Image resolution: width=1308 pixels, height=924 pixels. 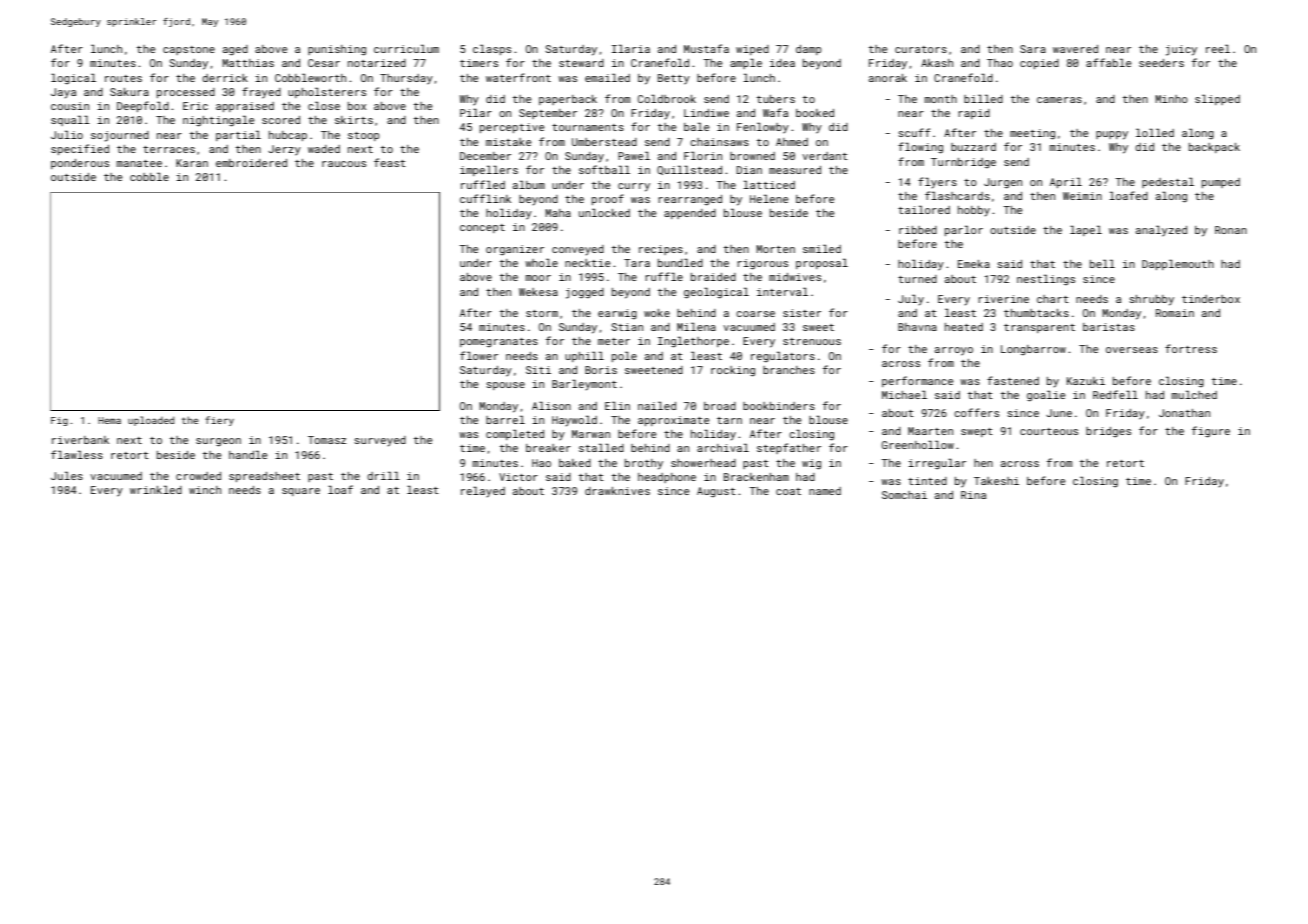 What do you see at coordinates (963, 163) in the screenshot?
I see `Turnbridge` at bounding box center [963, 163].
